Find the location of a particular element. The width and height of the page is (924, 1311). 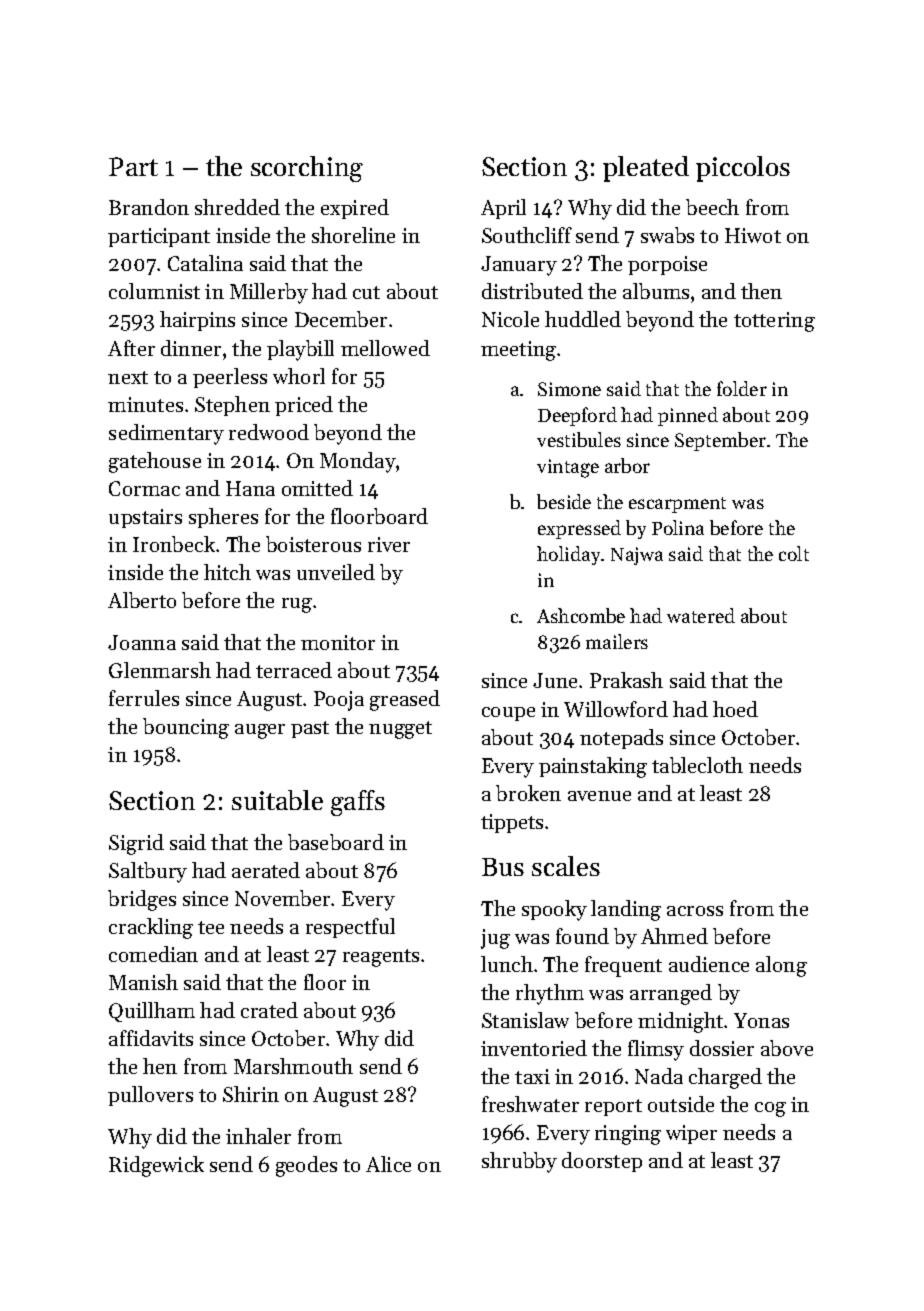

April is located at coordinates (503, 209).
